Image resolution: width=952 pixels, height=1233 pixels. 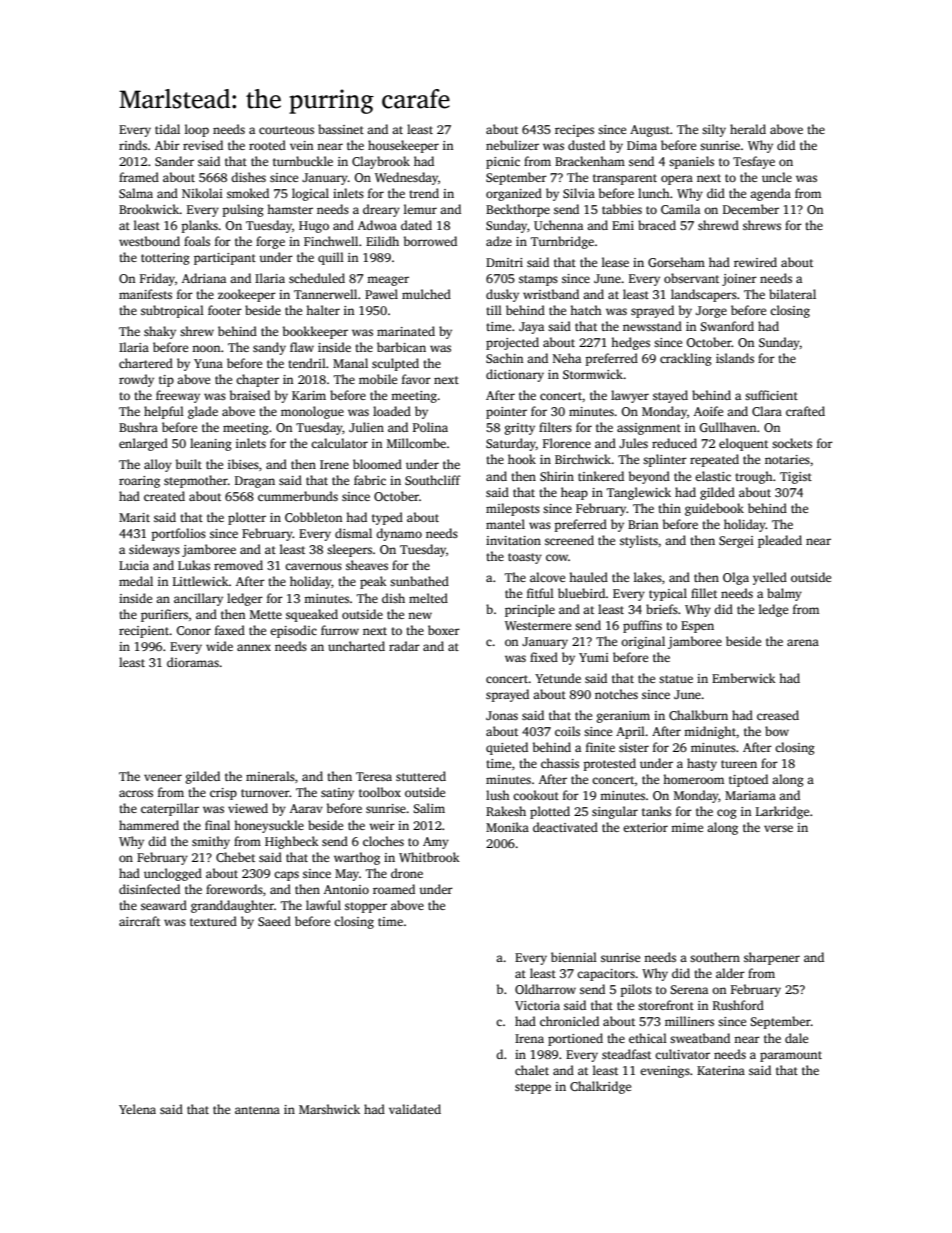 What do you see at coordinates (403, 146) in the screenshot?
I see `housekeeper` at bounding box center [403, 146].
